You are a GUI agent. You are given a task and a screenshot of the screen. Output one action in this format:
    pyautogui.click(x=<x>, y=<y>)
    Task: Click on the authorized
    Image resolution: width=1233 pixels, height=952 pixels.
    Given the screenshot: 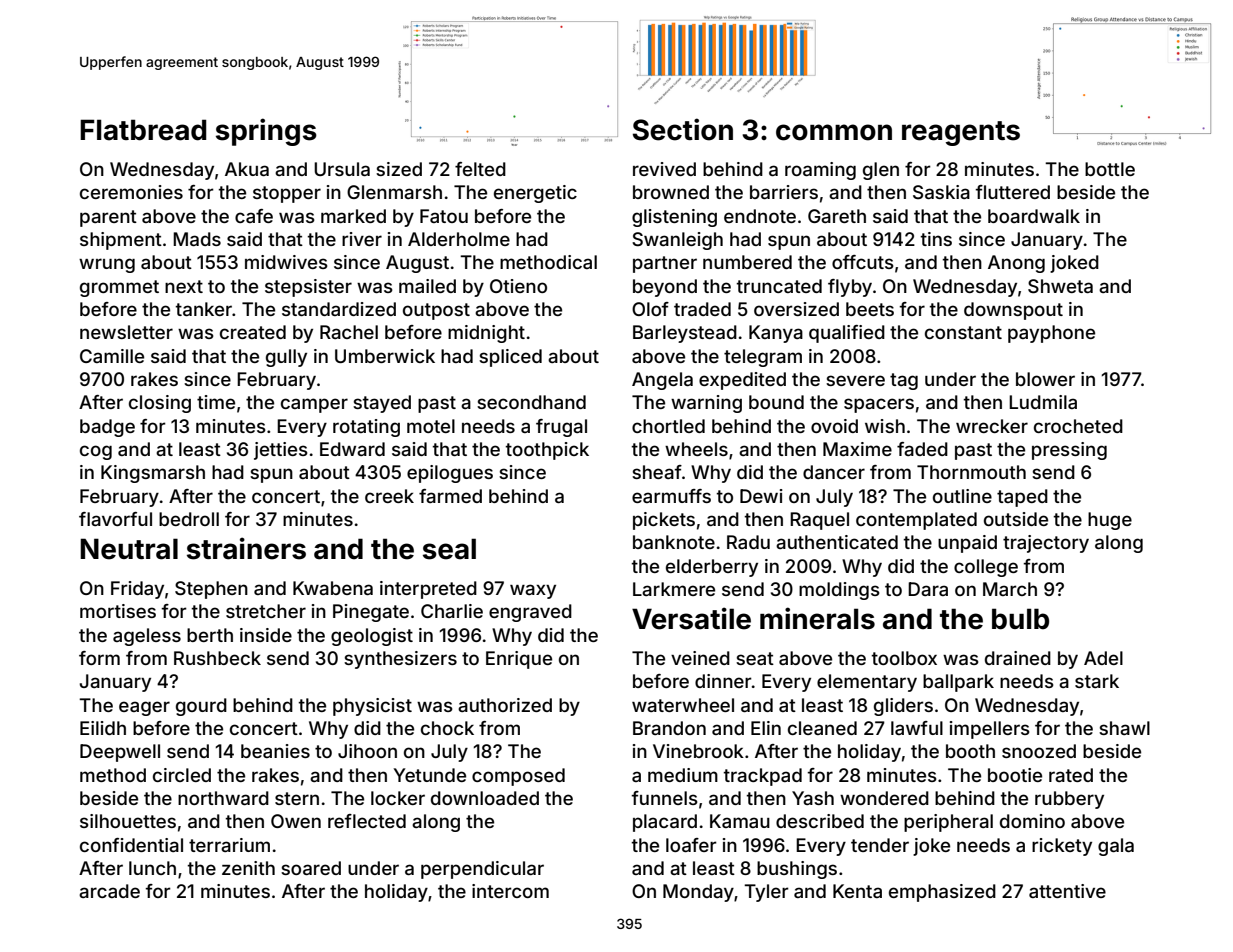 What is the action you would take?
    pyautogui.click(x=505, y=705)
